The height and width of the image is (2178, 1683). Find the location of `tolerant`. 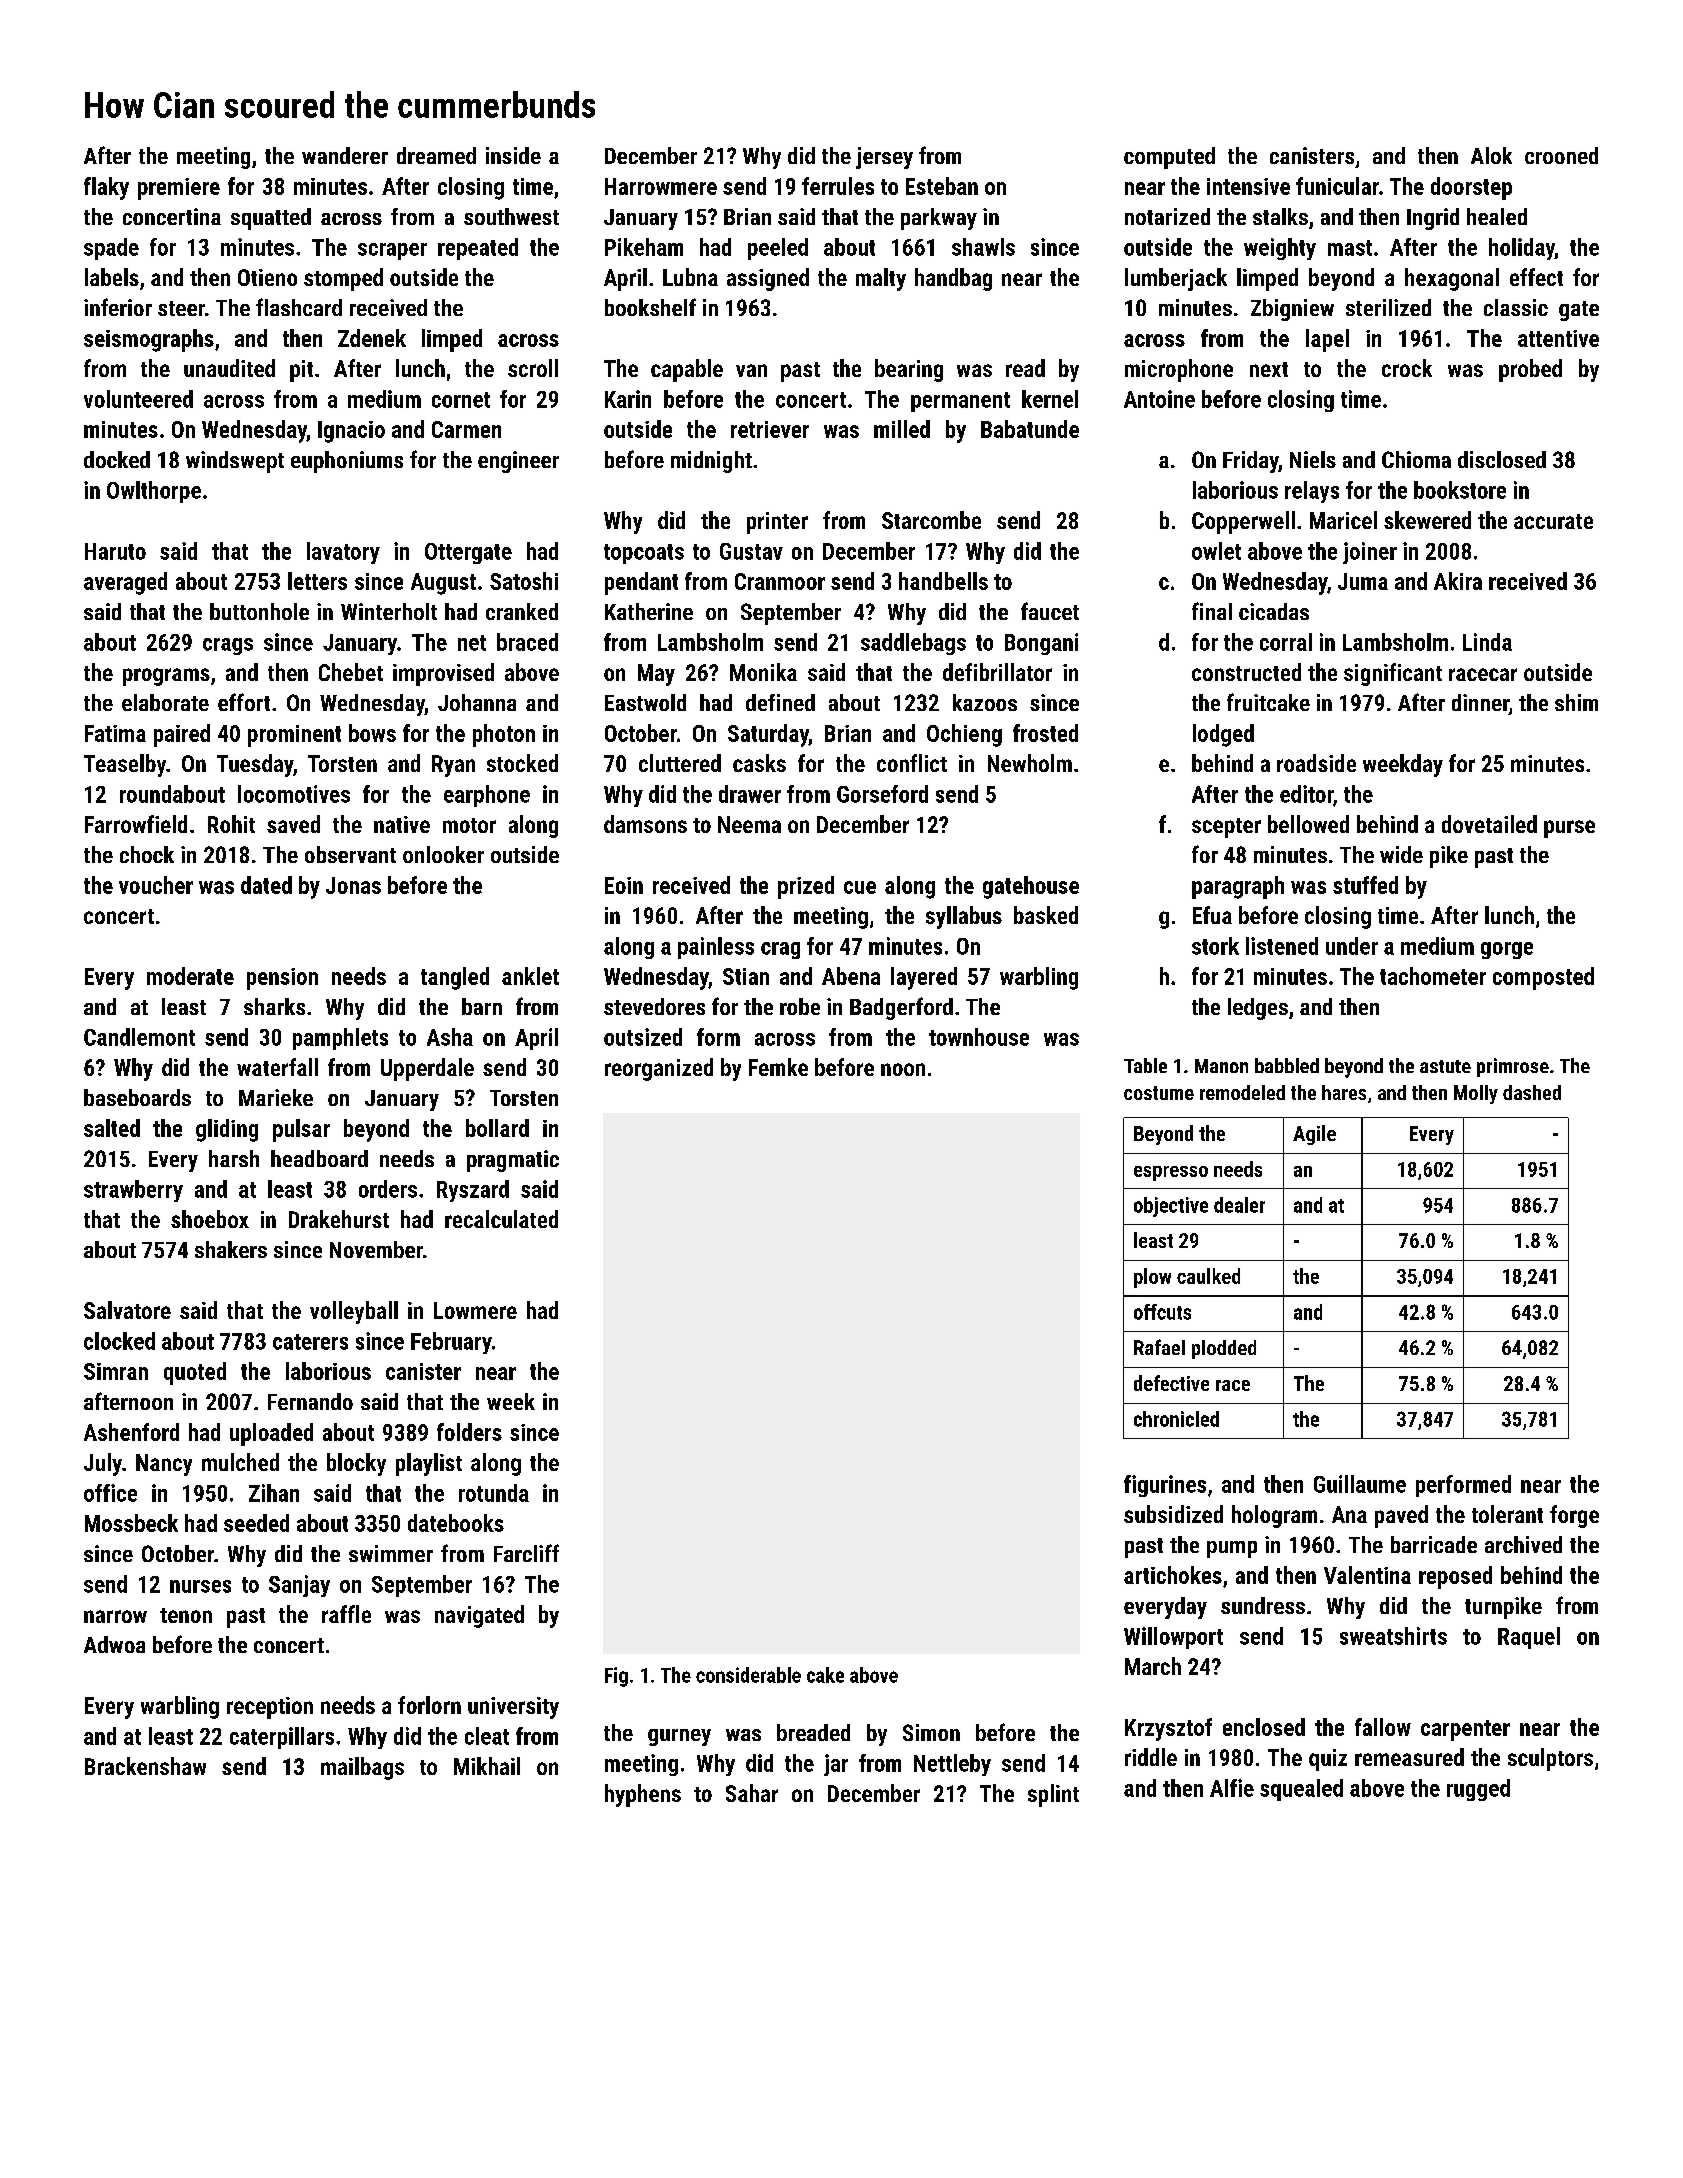

tolerant is located at coordinates (1507, 1514).
